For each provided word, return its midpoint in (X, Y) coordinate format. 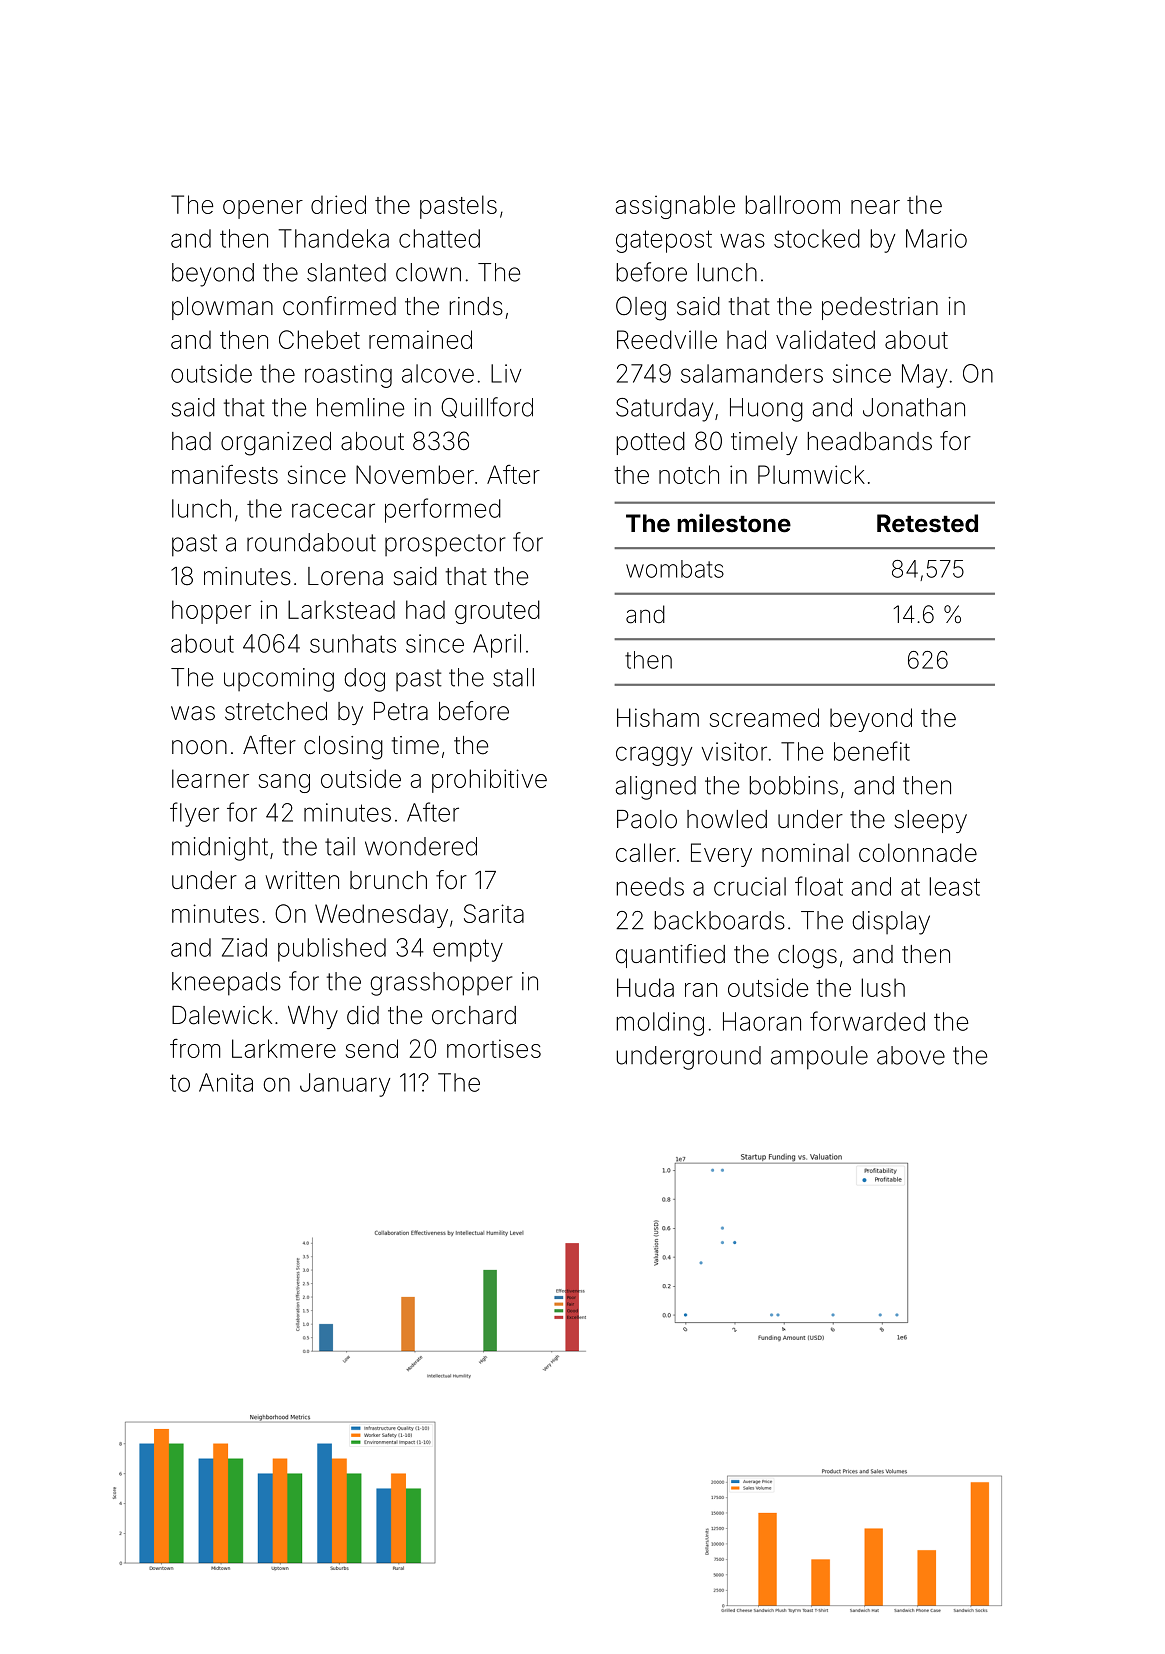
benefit (872, 751)
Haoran (762, 1021)
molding (660, 1024)
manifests (225, 474)
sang (284, 783)
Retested (927, 523)
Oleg (641, 308)
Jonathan (914, 407)
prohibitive (489, 781)
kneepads (226, 984)
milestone (734, 523)
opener (263, 209)
